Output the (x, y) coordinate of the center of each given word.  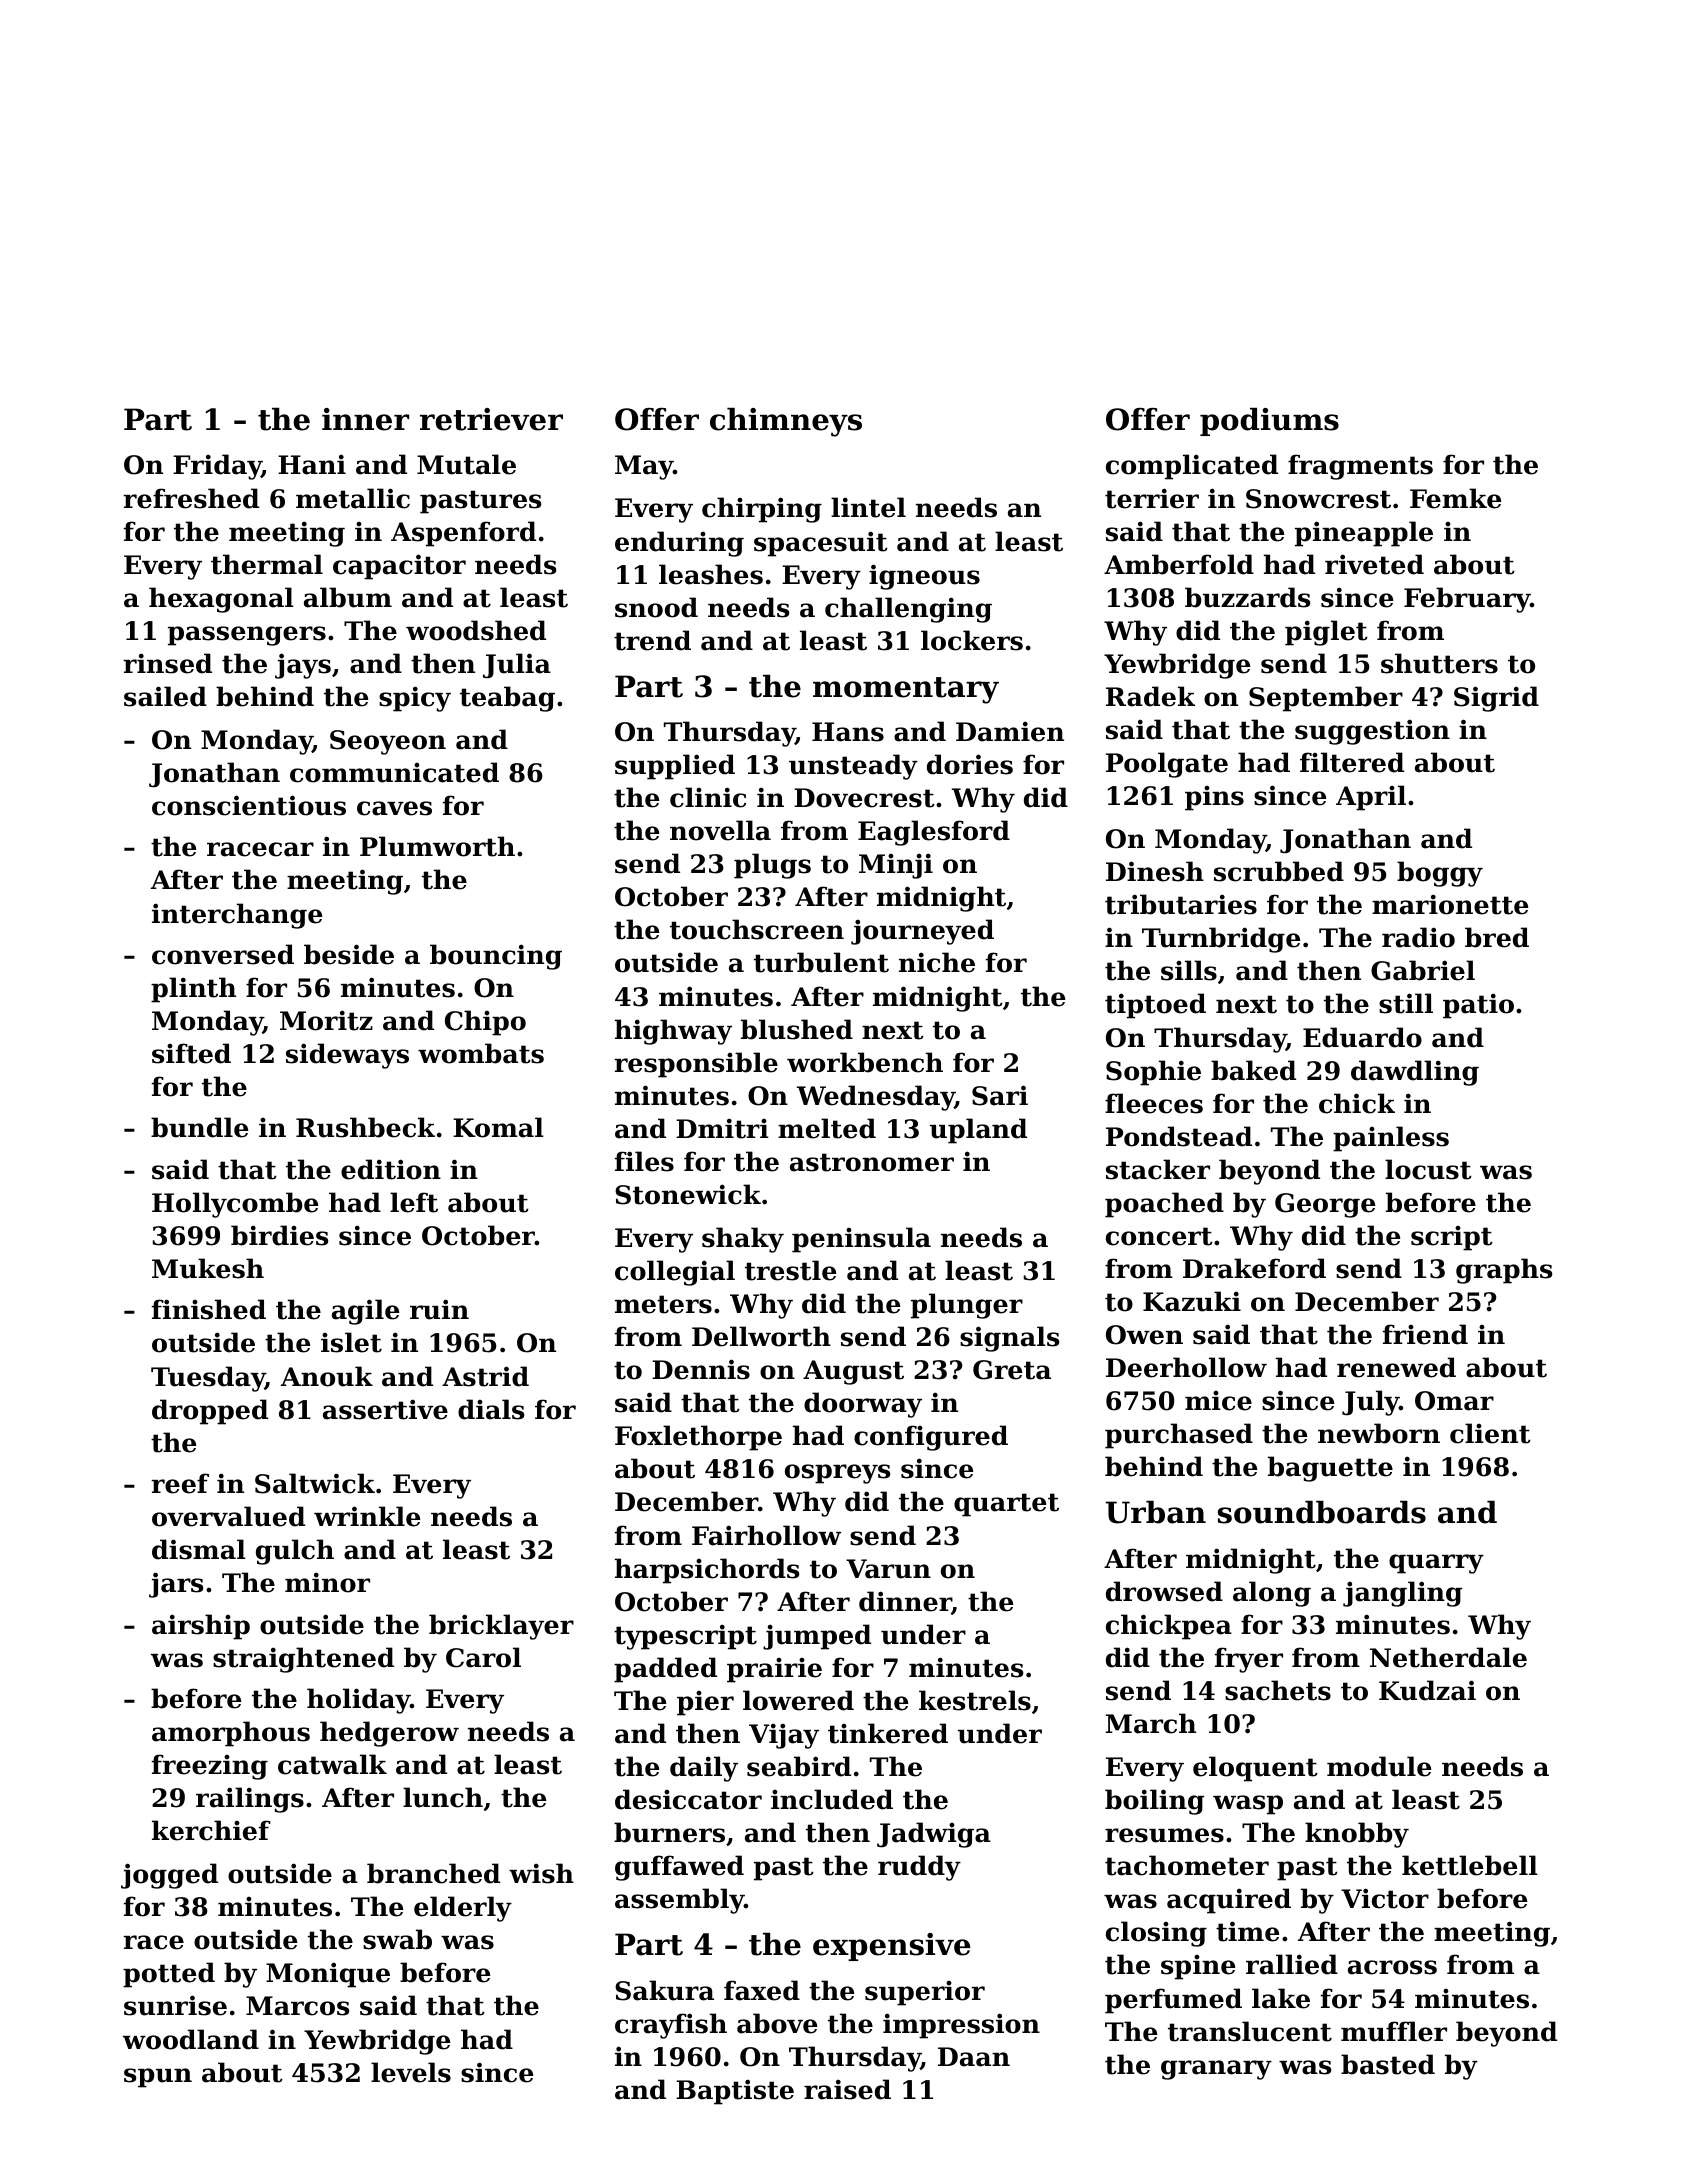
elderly (463, 1909)
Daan (974, 2057)
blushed (797, 1029)
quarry (1436, 1564)
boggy (1440, 874)
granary (1216, 2070)
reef (180, 1483)
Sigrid (1496, 699)
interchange (237, 916)
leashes (711, 574)
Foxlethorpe (698, 1438)
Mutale (466, 464)
